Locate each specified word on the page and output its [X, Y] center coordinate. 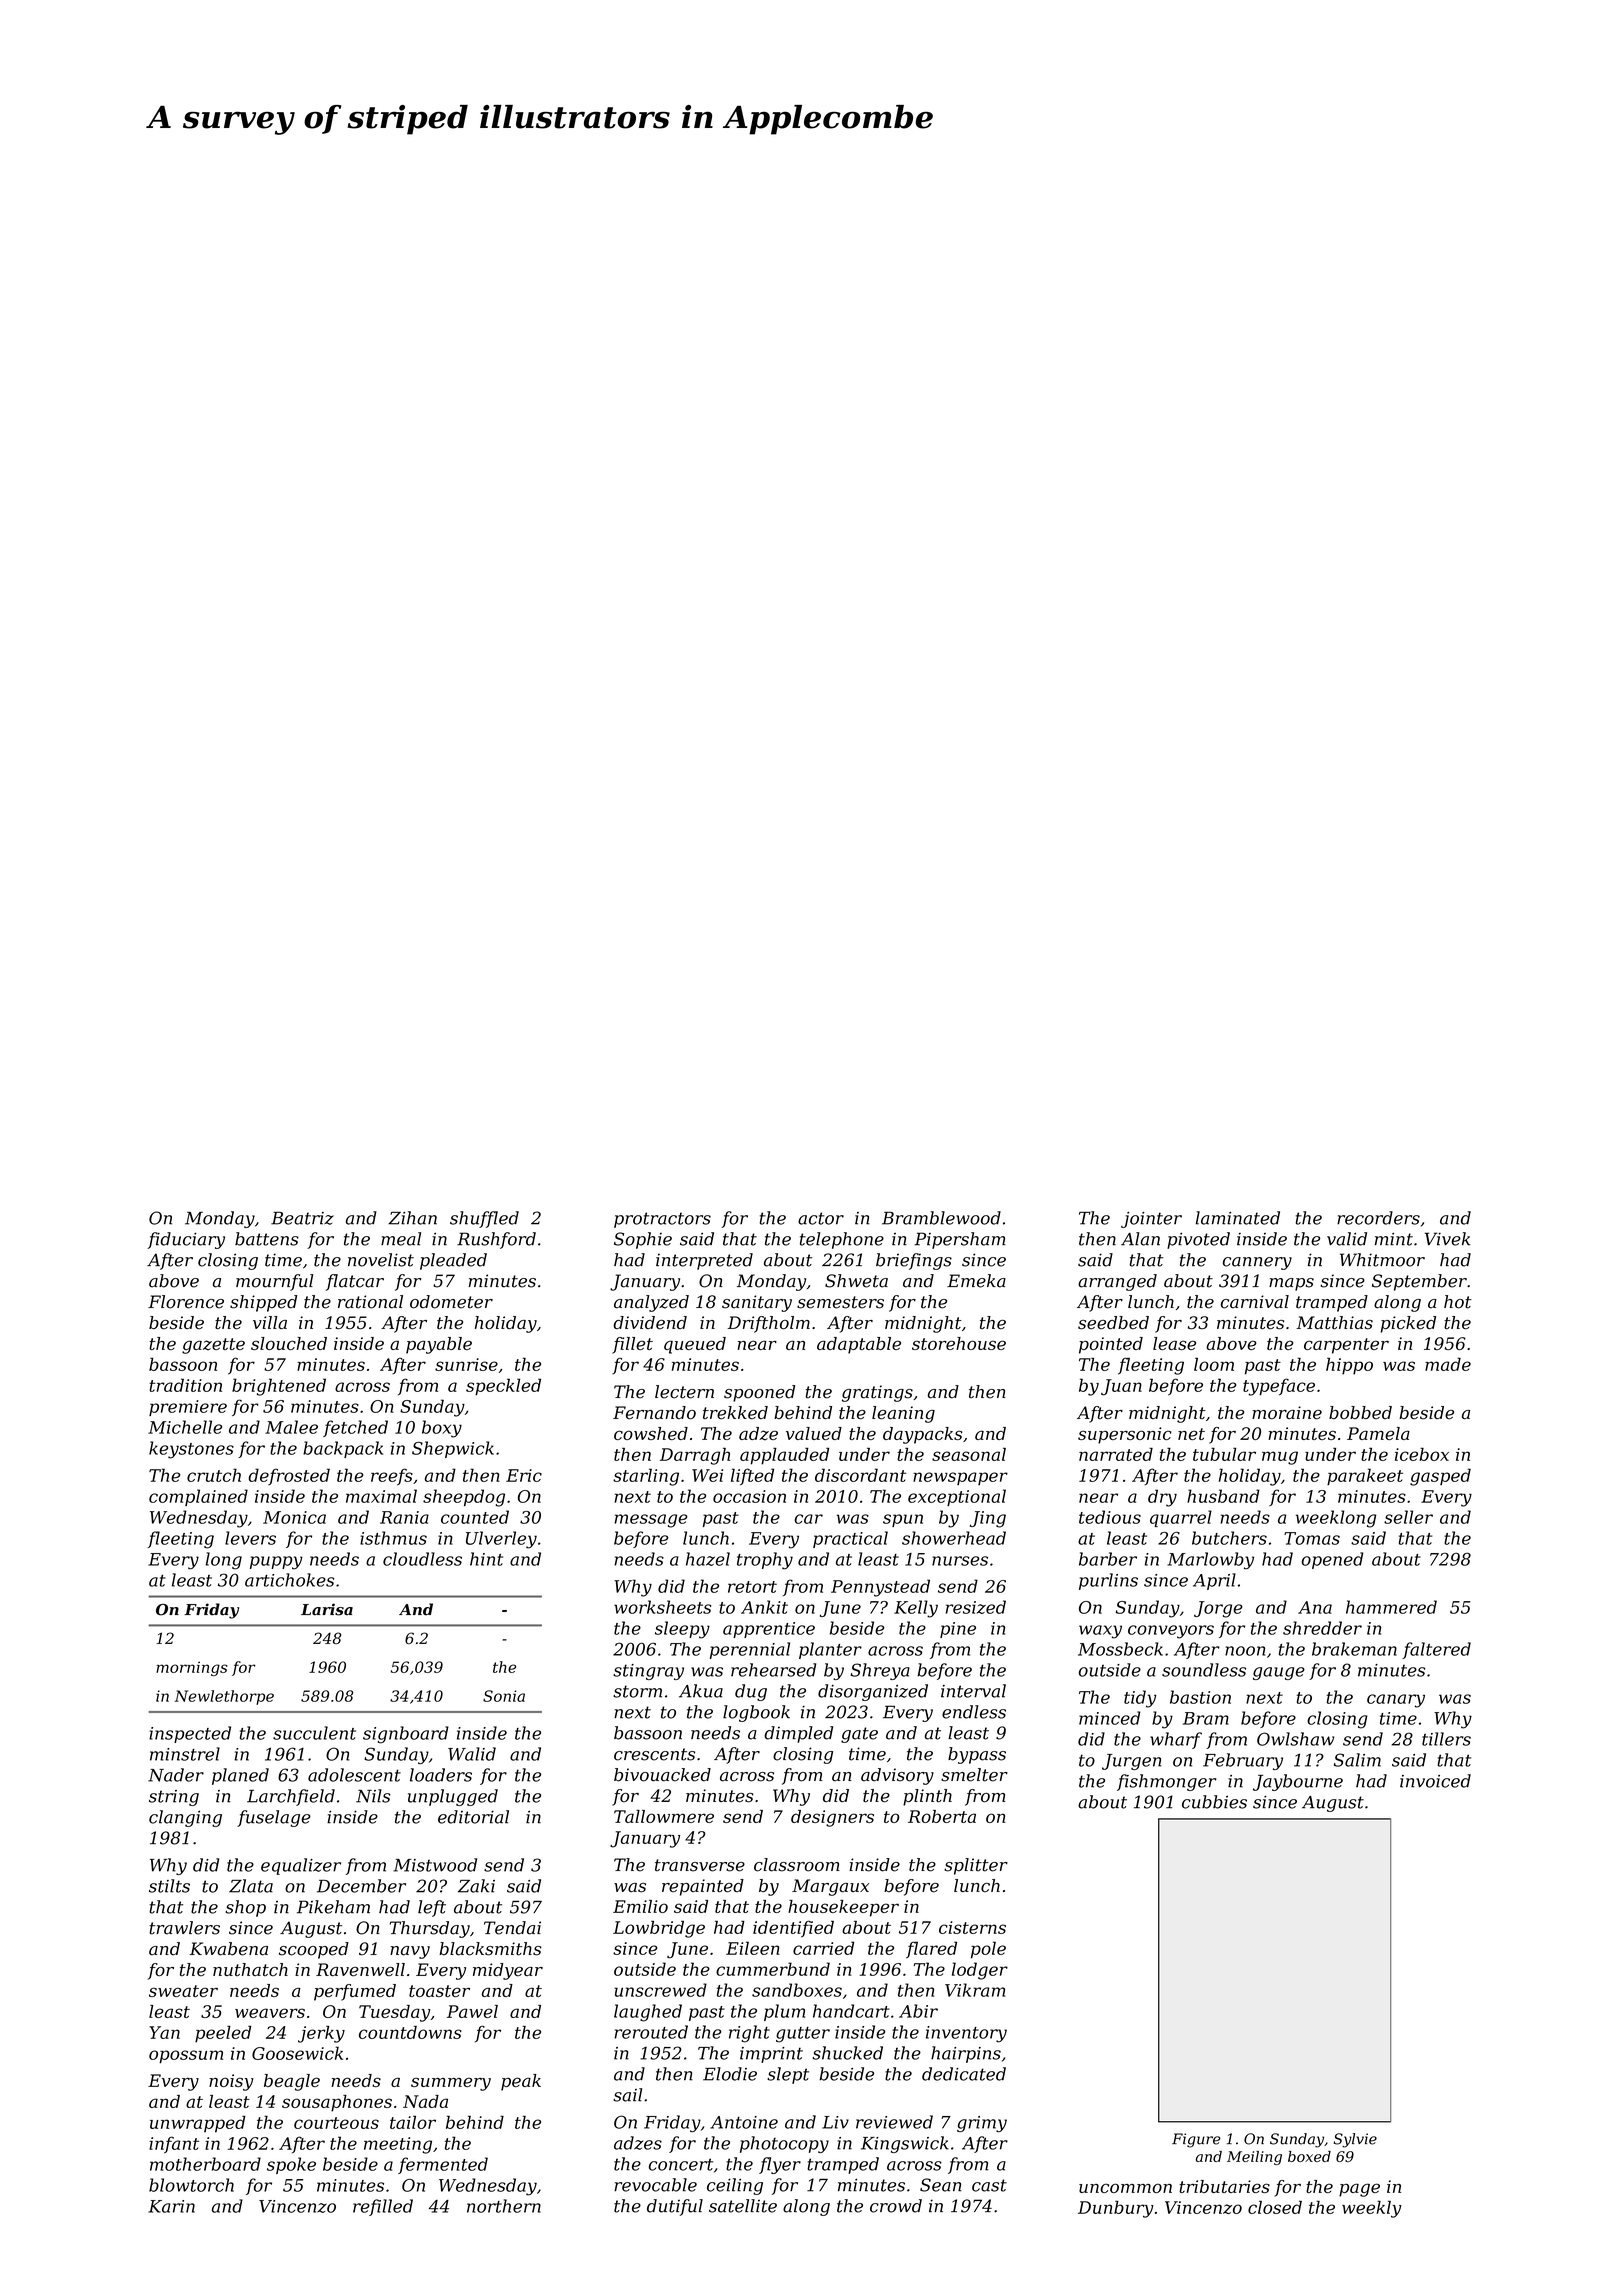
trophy [765, 1561]
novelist [381, 1260]
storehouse [959, 1343]
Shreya [880, 1671]
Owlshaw [1296, 1739]
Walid [472, 1754]
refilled [383, 2207]
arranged [1117, 1282]
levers [250, 1538]
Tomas [1312, 1538]
